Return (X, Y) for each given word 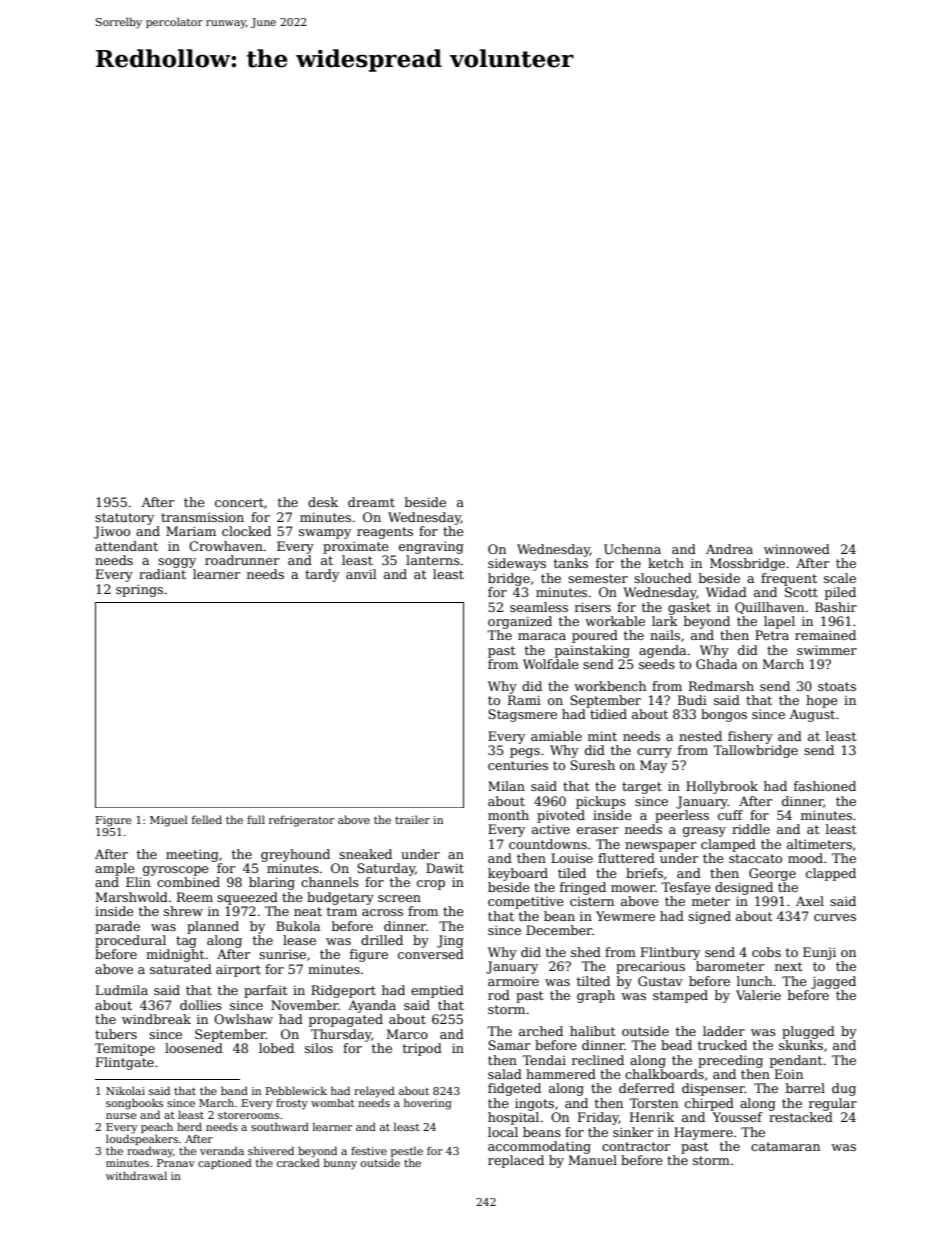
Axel (810, 901)
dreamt (371, 502)
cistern (592, 901)
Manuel (593, 1160)
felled (207, 819)
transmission (202, 517)
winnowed (797, 549)
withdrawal (136, 1175)
